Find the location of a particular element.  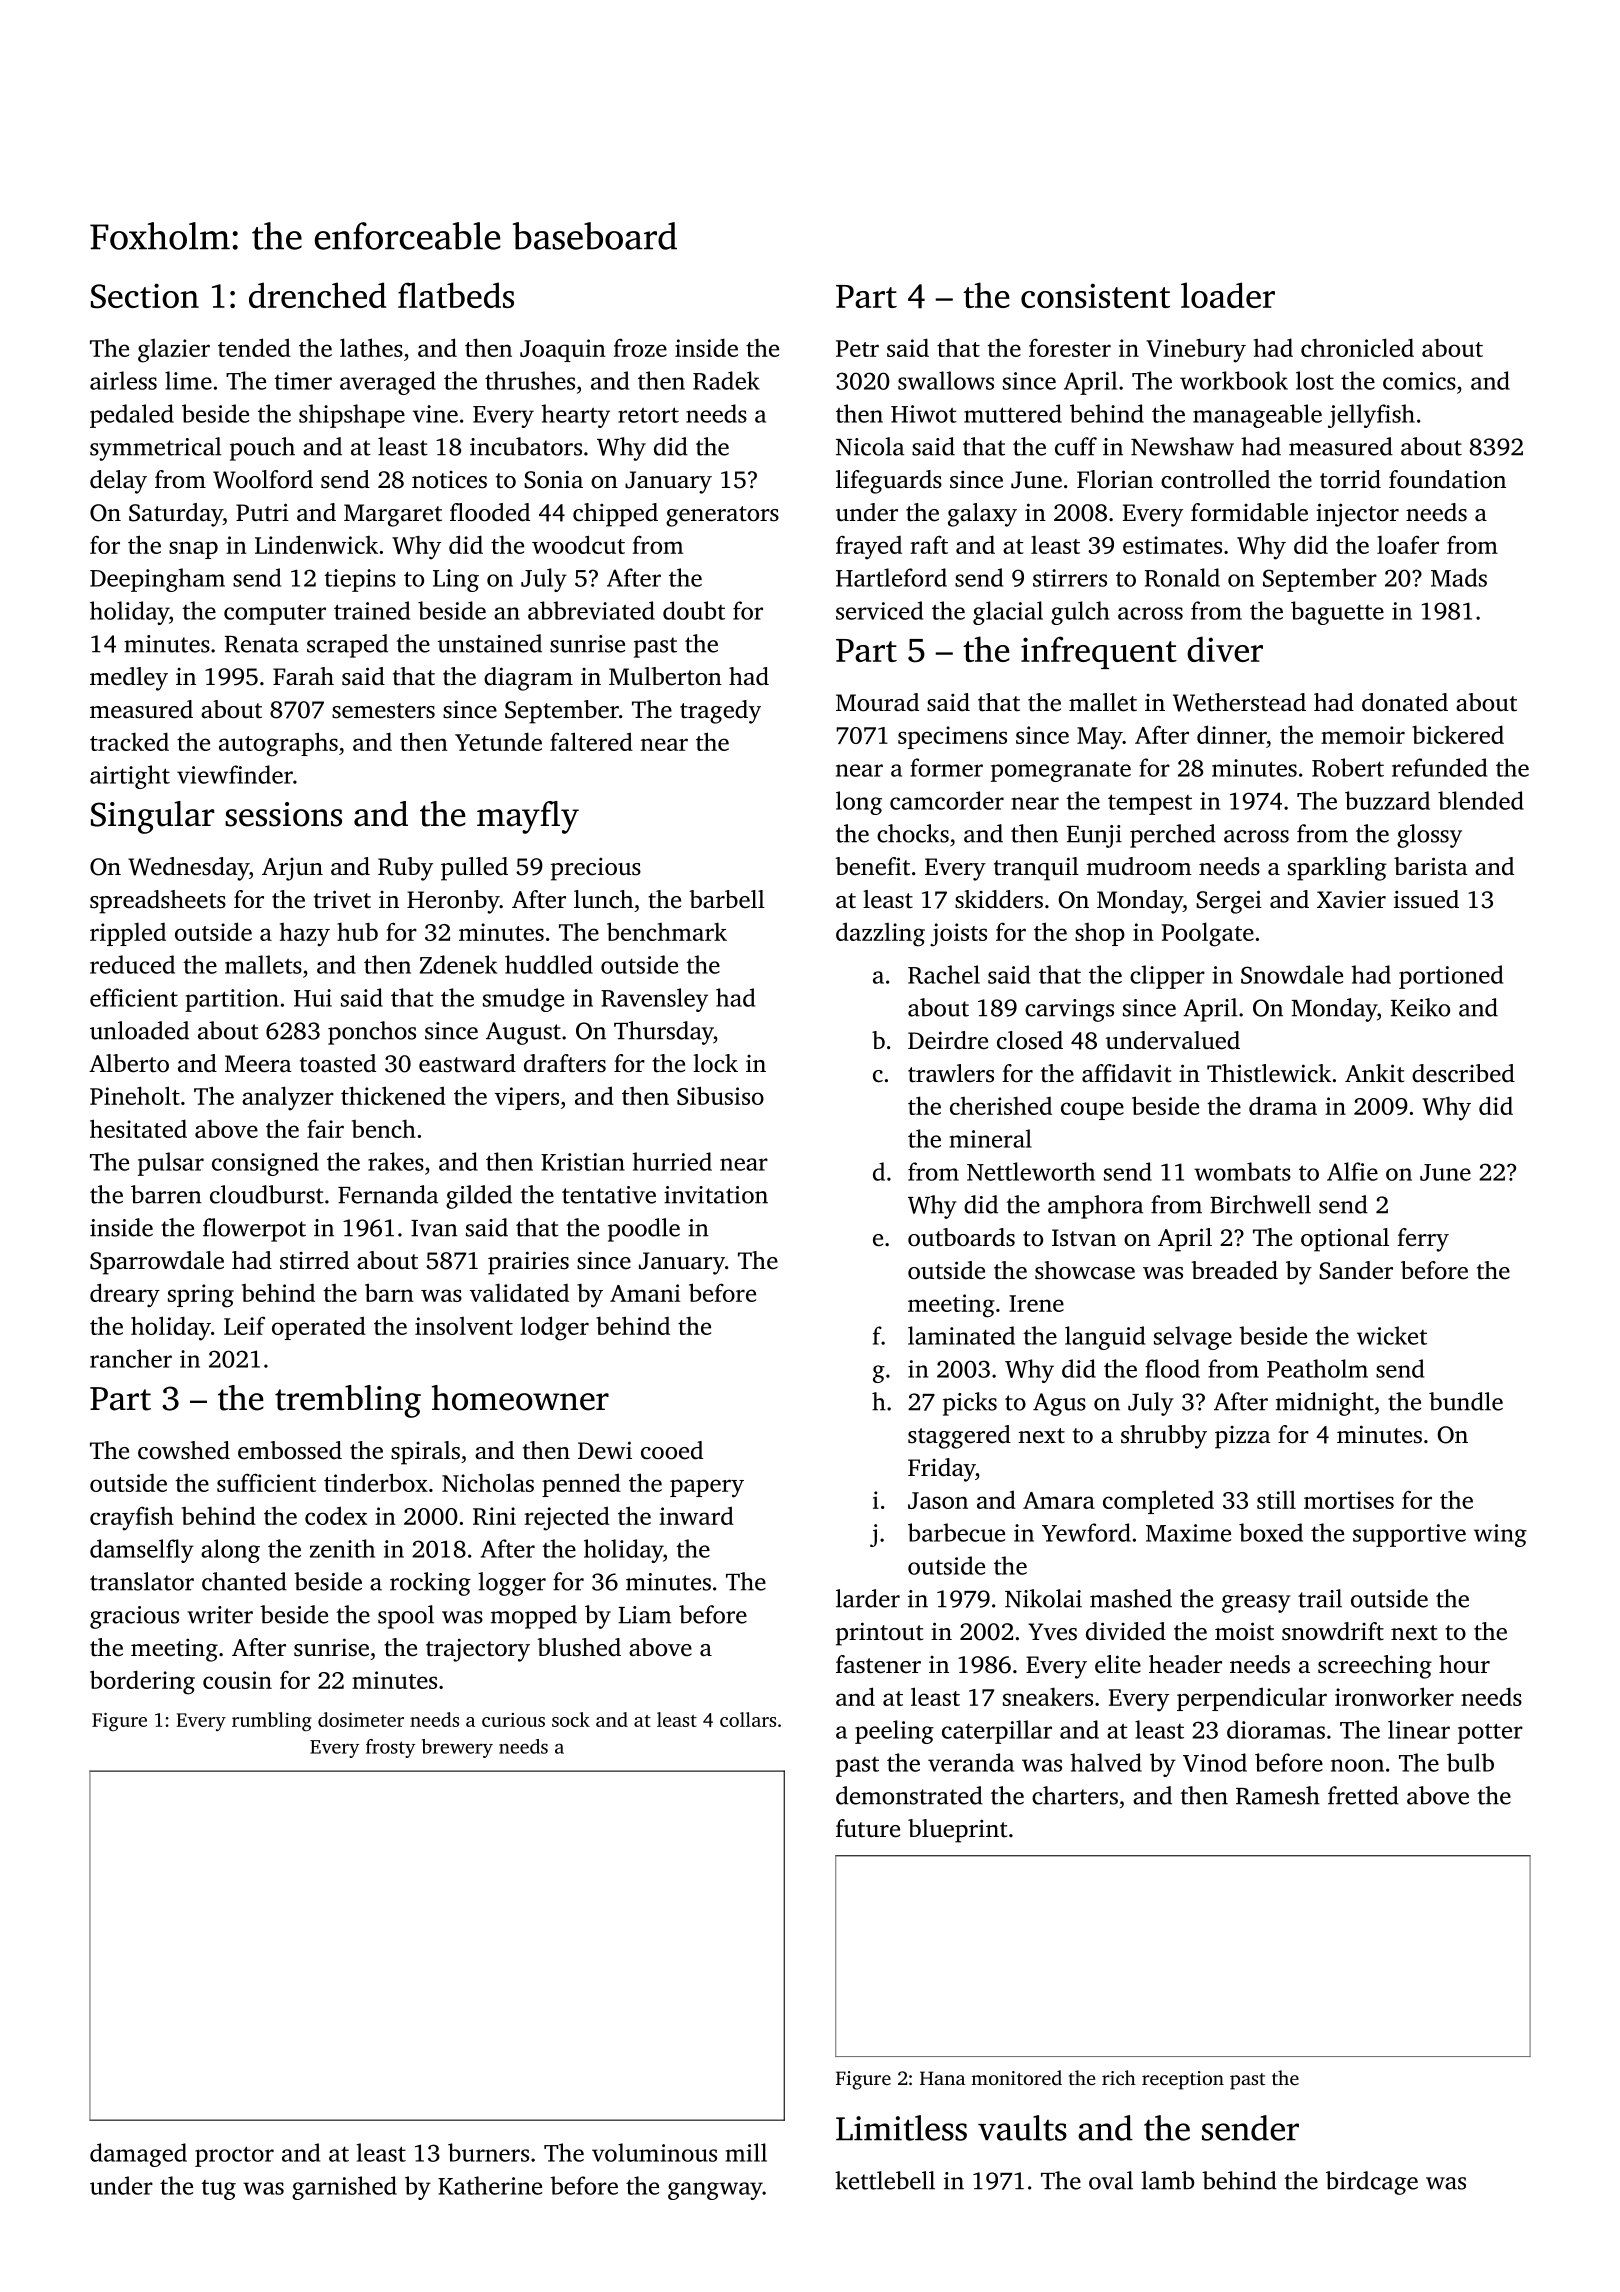

shrubby is located at coordinates (1164, 1437).
